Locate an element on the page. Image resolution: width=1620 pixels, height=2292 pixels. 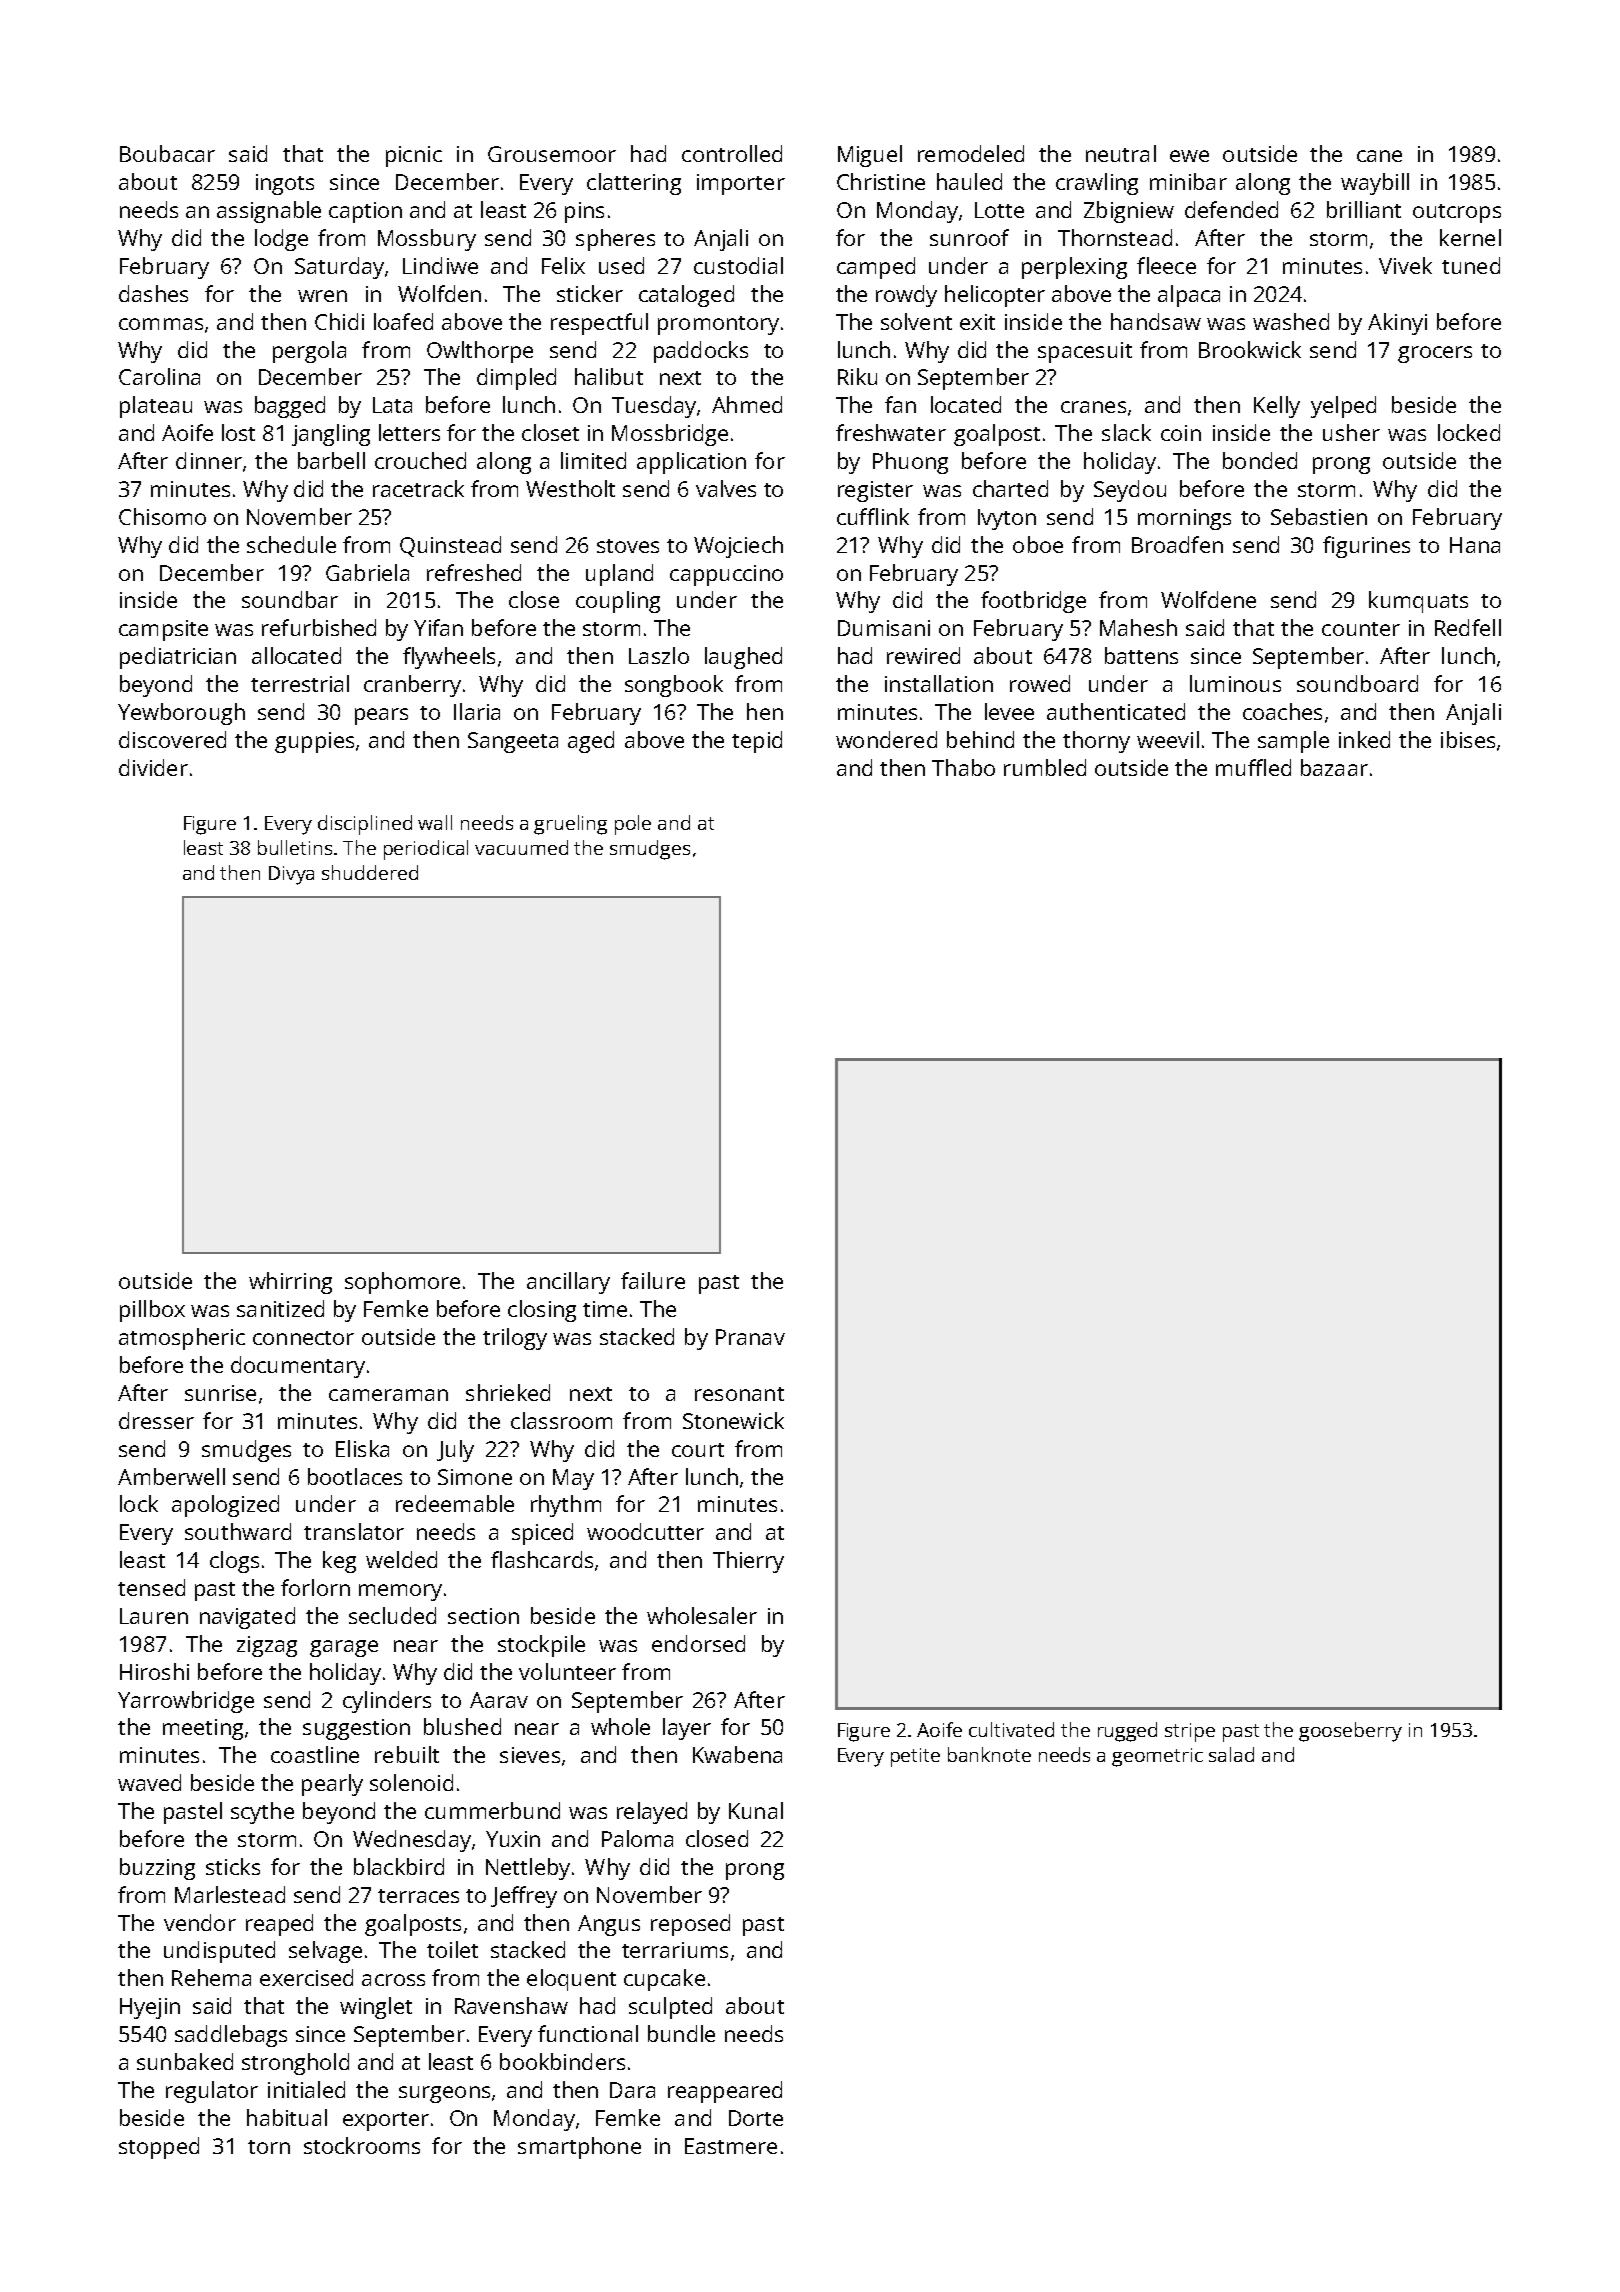
rowdy is located at coordinates (906, 296).
